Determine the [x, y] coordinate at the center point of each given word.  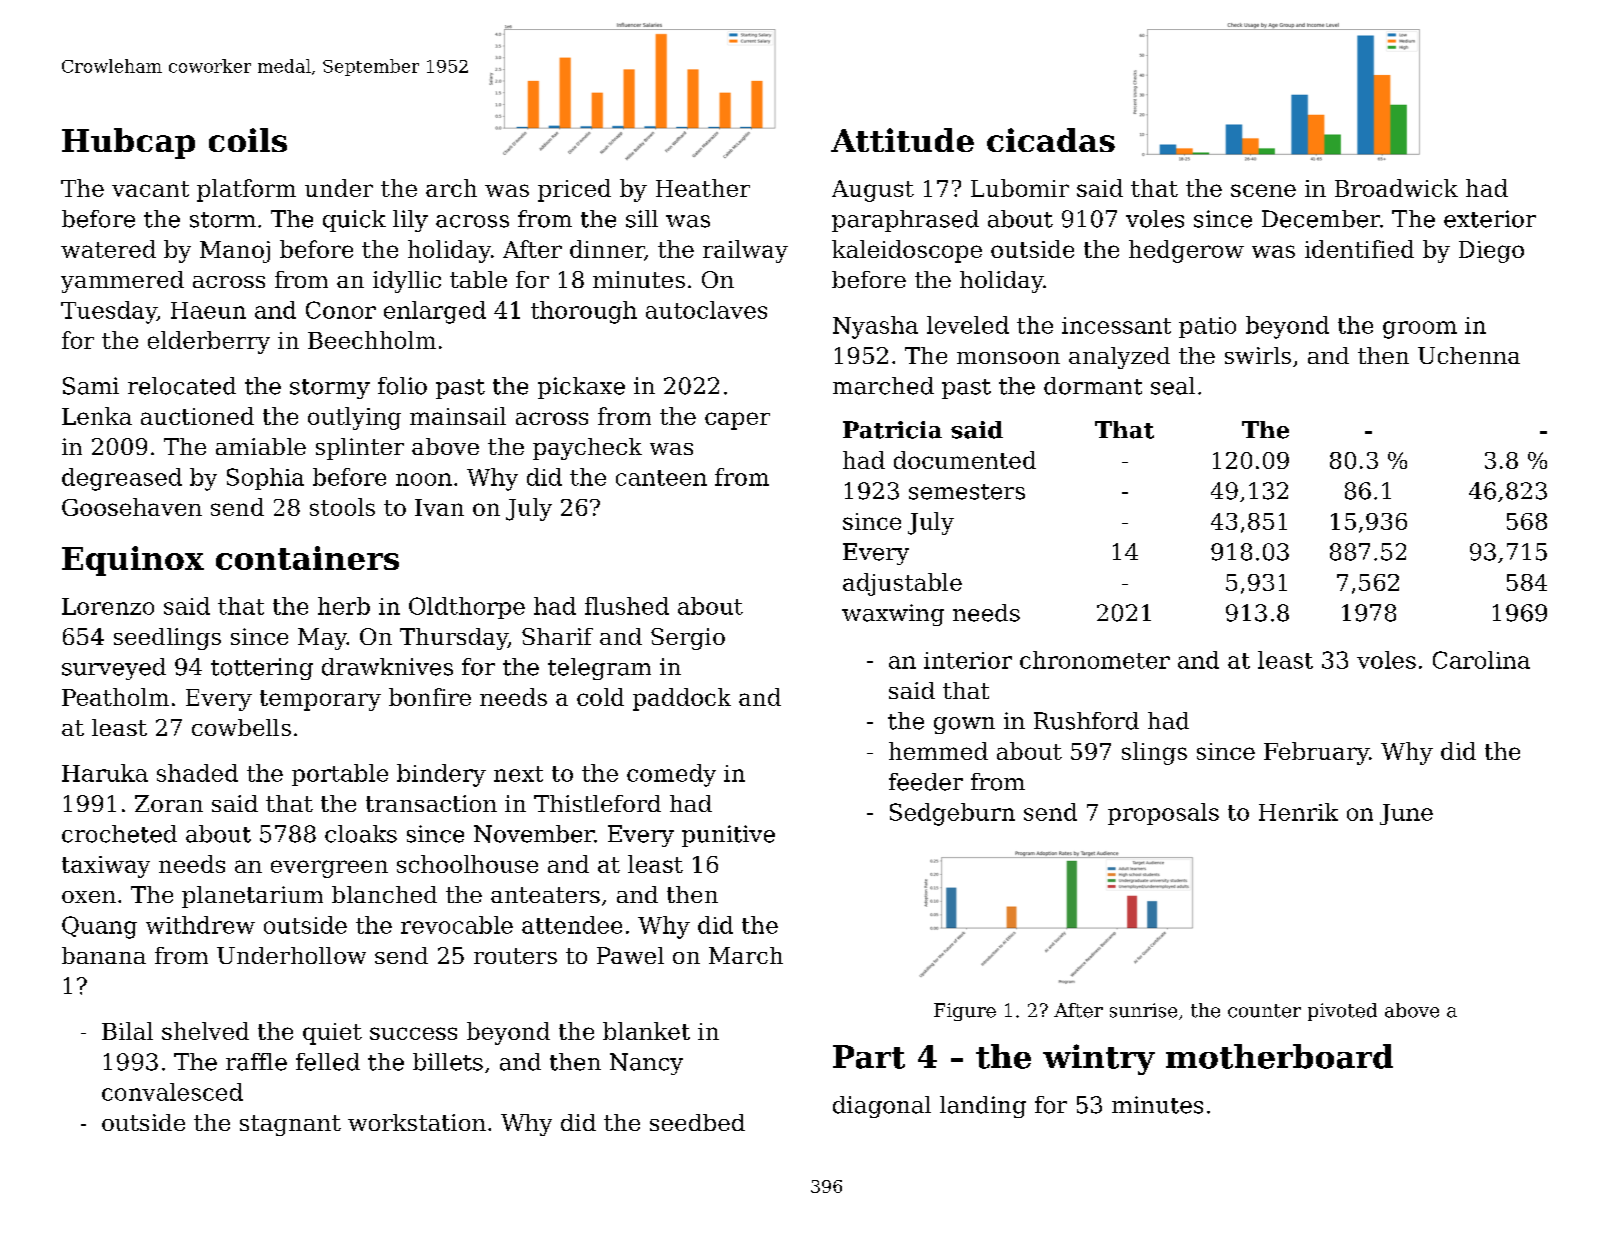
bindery [441, 775]
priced [574, 190]
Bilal [127, 1031]
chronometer [1095, 660]
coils [248, 140]
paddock [682, 699]
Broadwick [1396, 188]
